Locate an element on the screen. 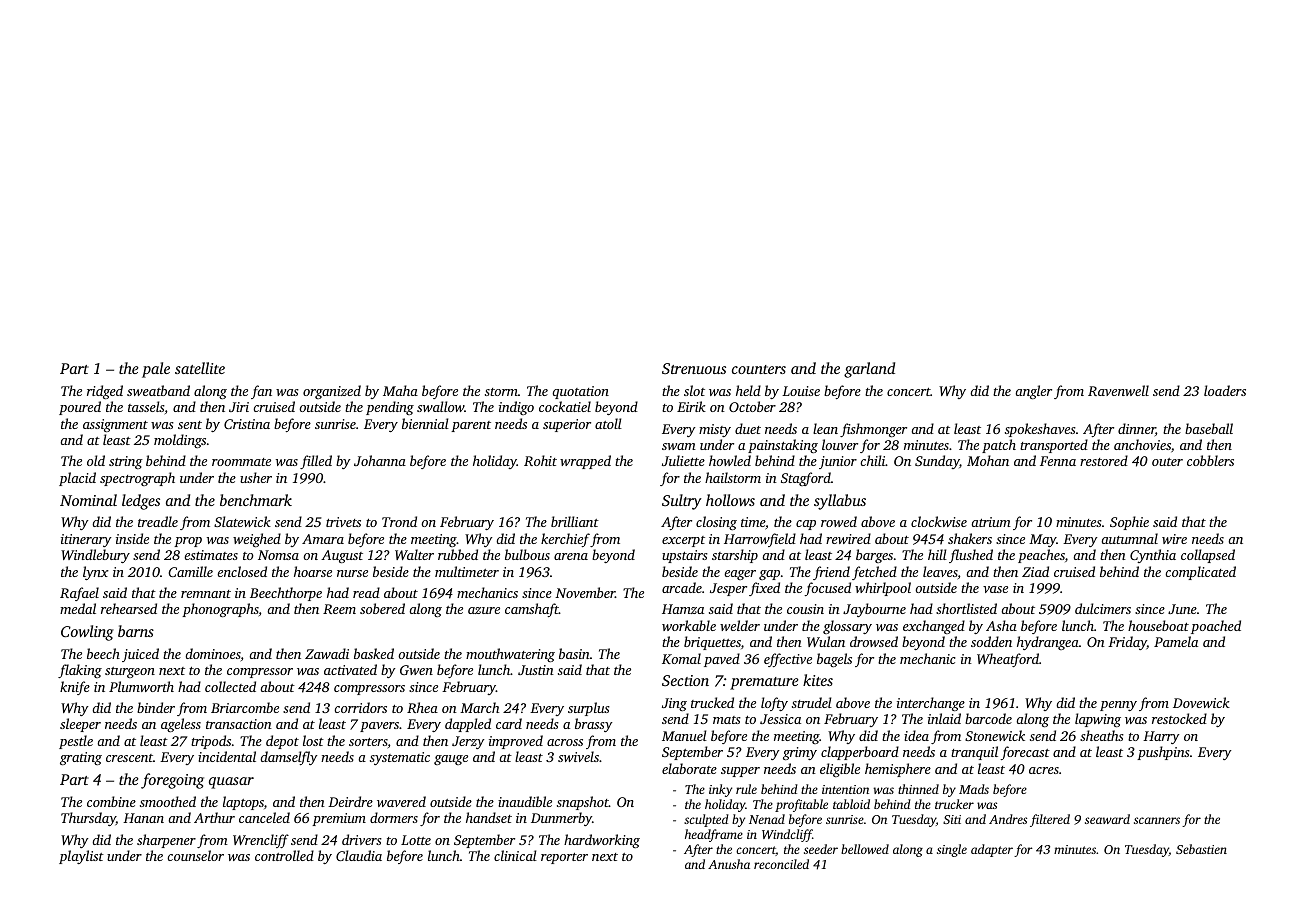  premature is located at coordinates (764, 683).
